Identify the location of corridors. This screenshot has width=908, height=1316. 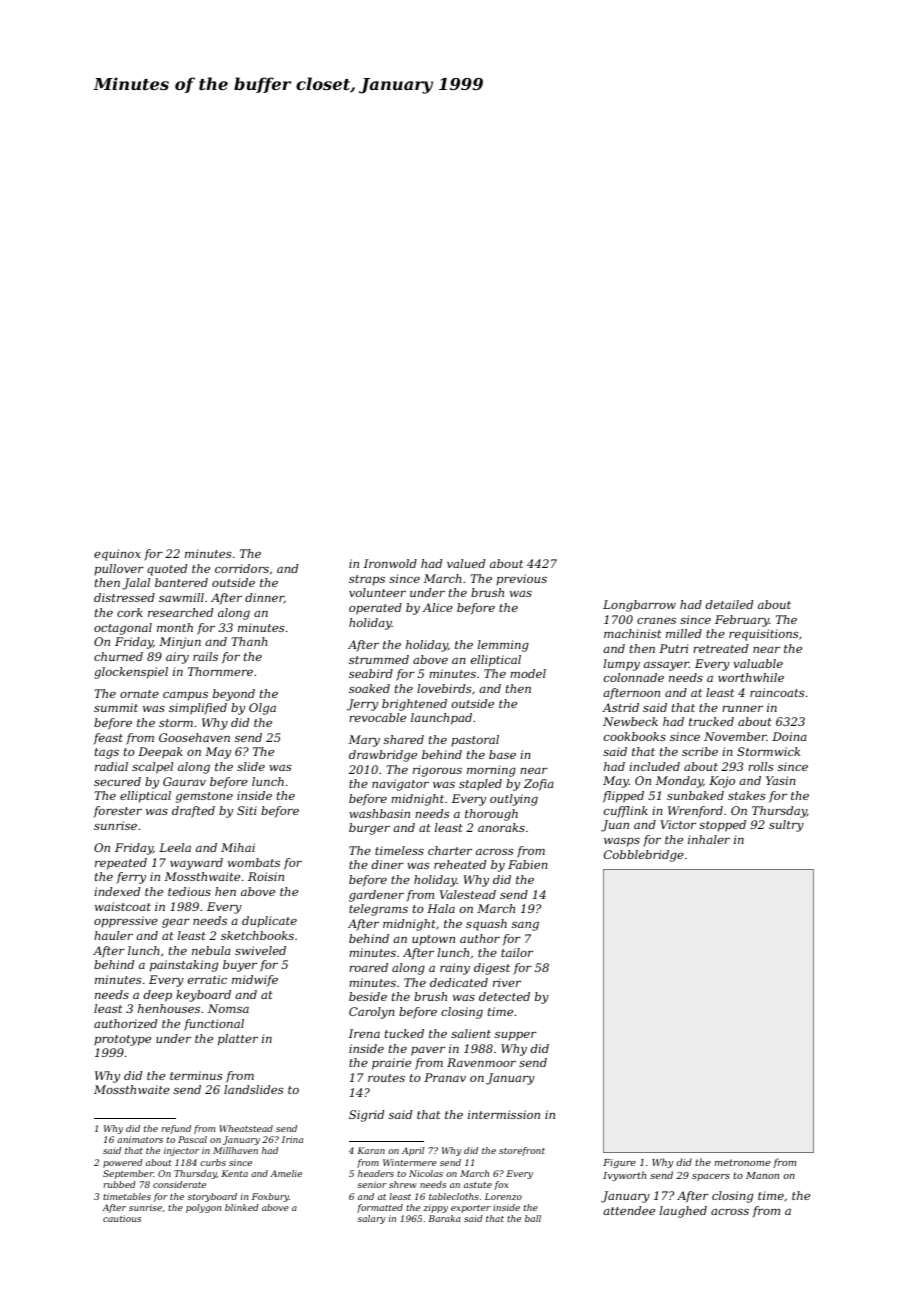
(242, 568).
